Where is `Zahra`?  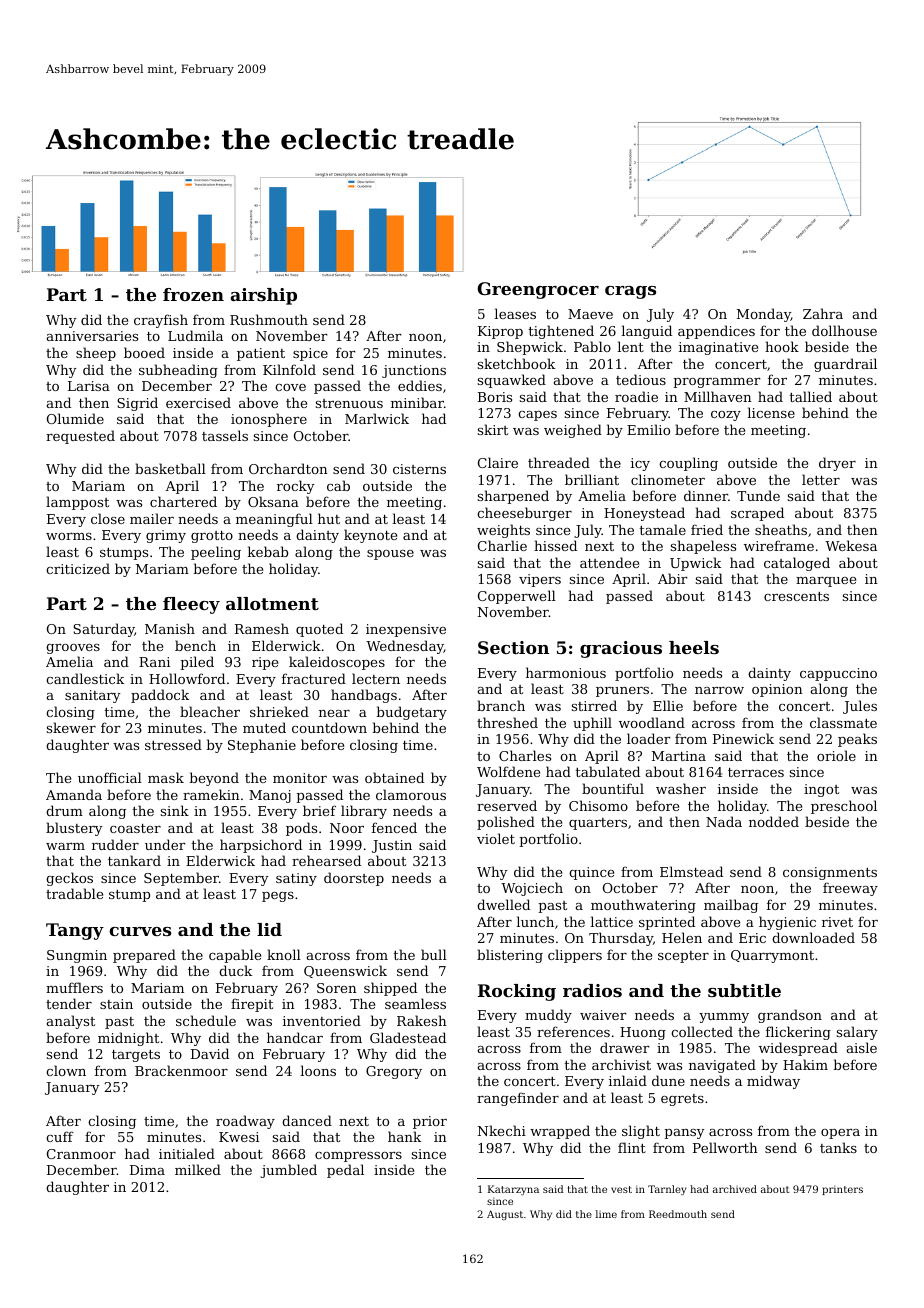
Zahra is located at coordinates (823, 313).
